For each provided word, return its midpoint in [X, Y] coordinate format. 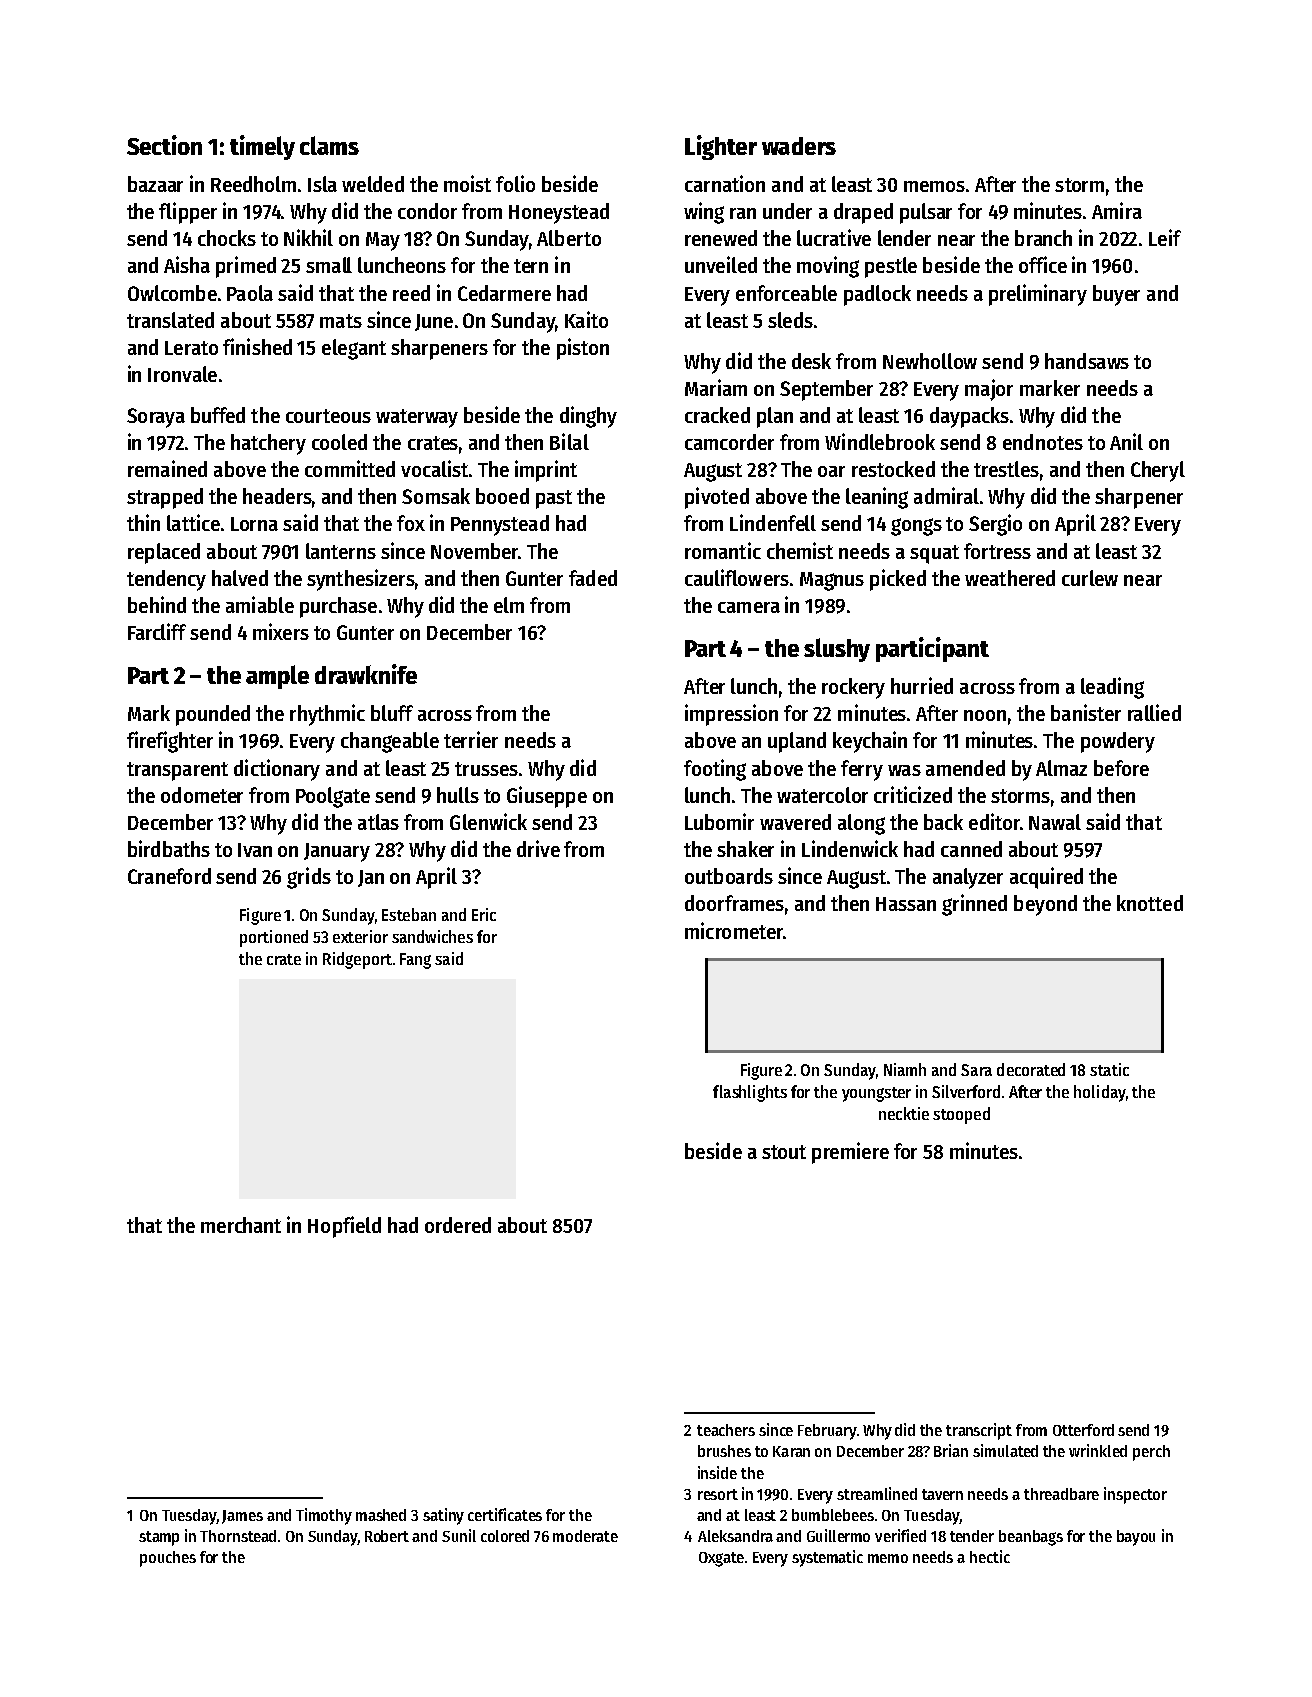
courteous [328, 416]
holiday [1100, 1093]
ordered [458, 1225]
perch [1151, 1453]
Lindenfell [773, 522]
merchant [241, 1225]
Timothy [324, 1516]
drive [538, 848]
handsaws [1087, 361]
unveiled [721, 264]
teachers [726, 1430]
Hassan [906, 904]
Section [164, 145]
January [337, 852]
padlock [877, 295]
